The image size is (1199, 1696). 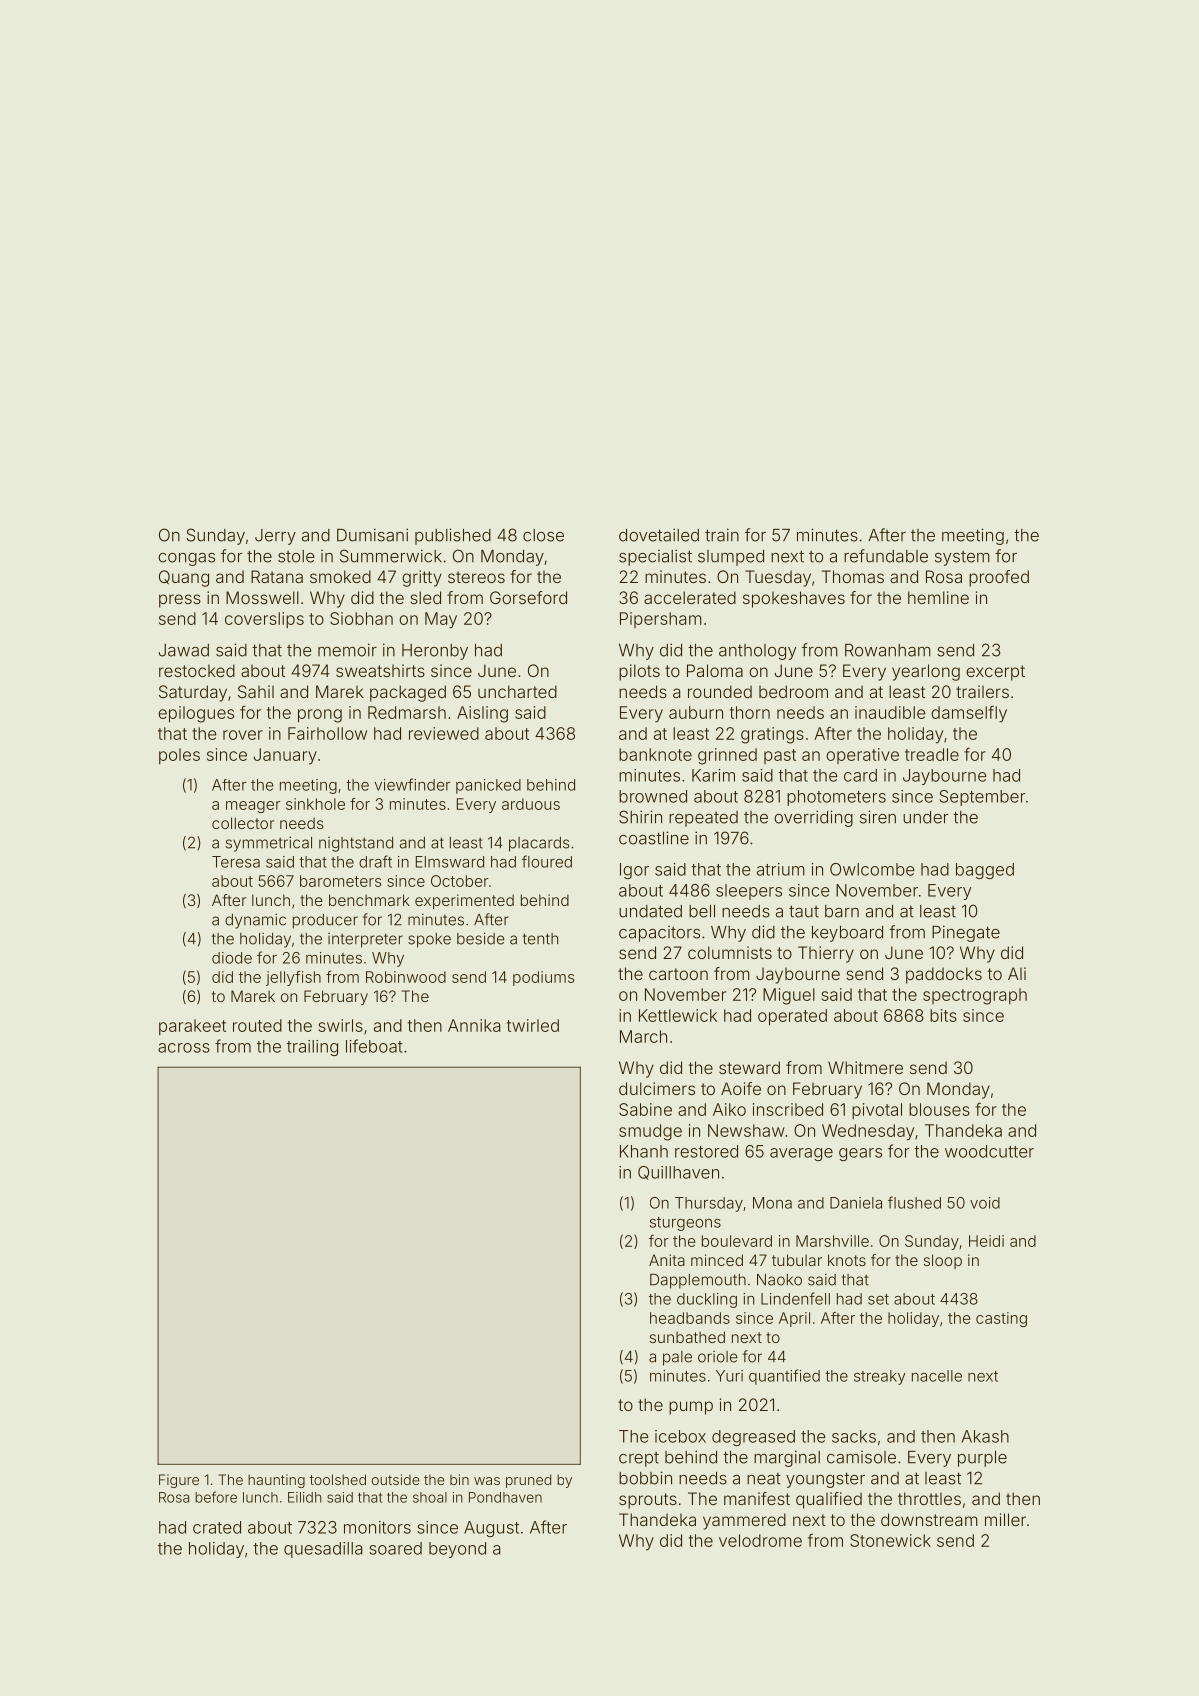 What do you see at coordinates (659, 535) in the screenshot?
I see `dovetailed` at bounding box center [659, 535].
